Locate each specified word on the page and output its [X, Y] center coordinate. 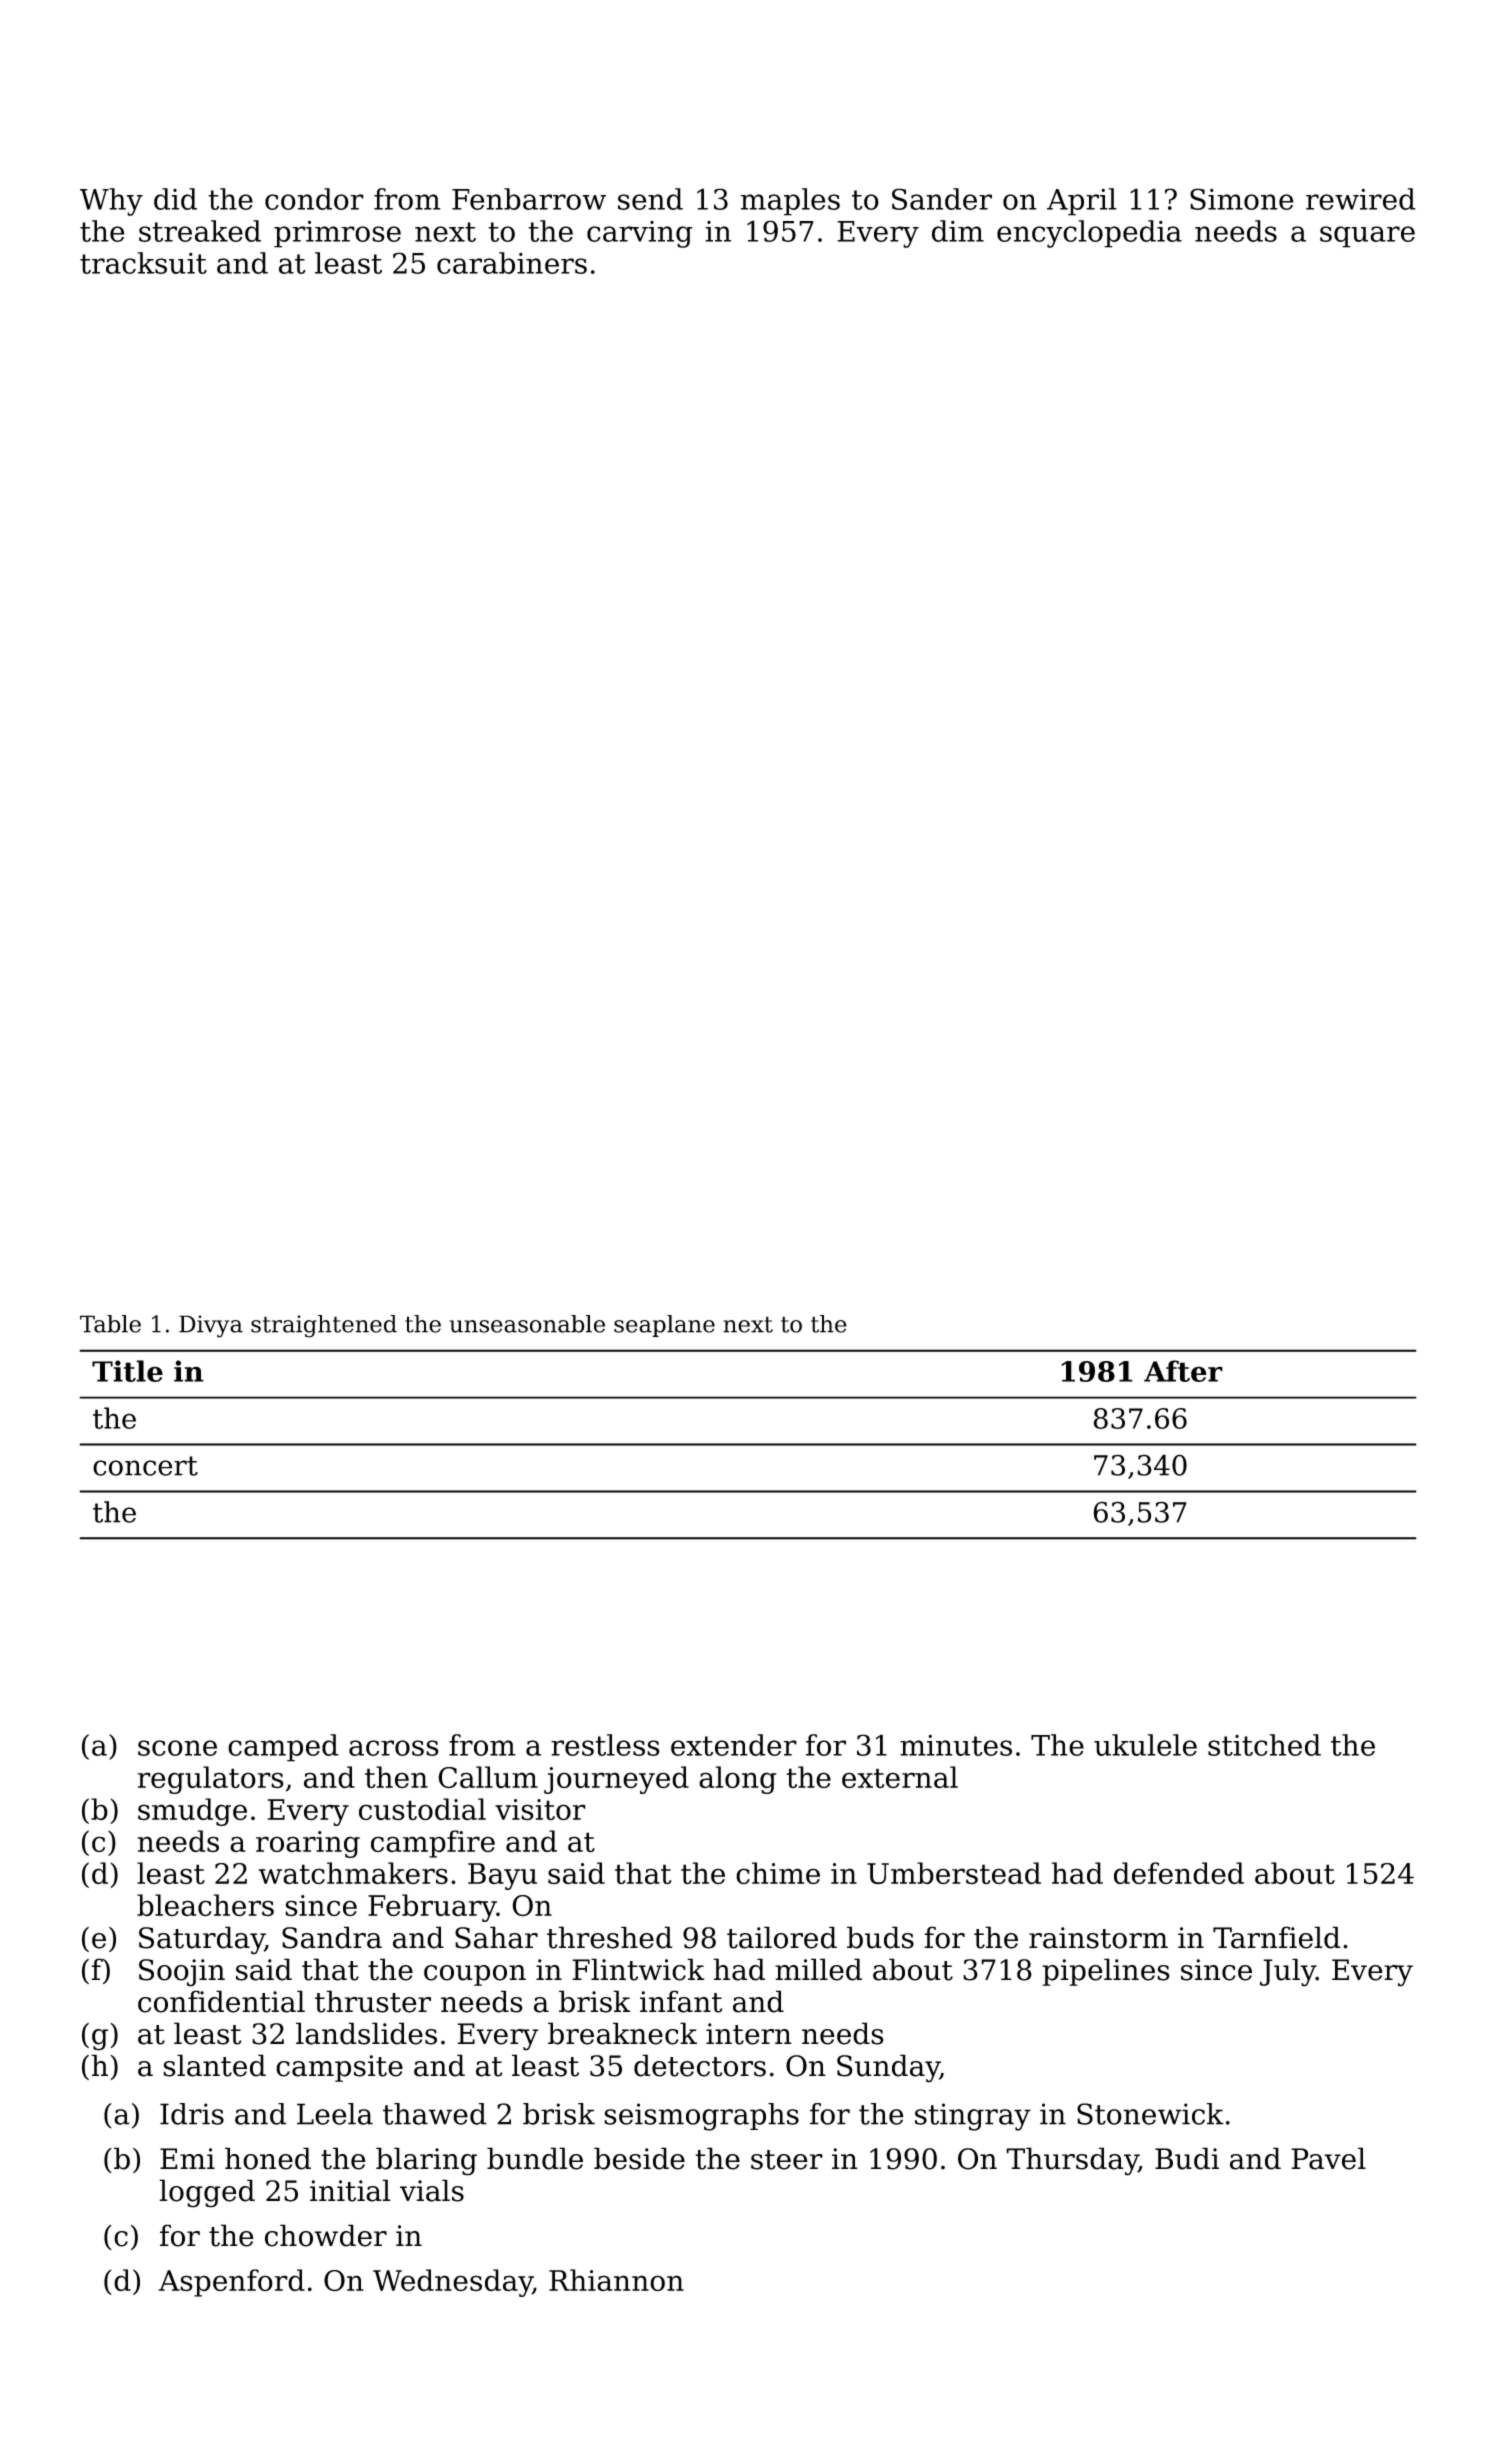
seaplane [664, 1326]
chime [778, 1873]
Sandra [332, 1937]
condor [314, 199]
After [1183, 1371]
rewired [1361, 199]
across [394, 1748]
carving [640, 234]
